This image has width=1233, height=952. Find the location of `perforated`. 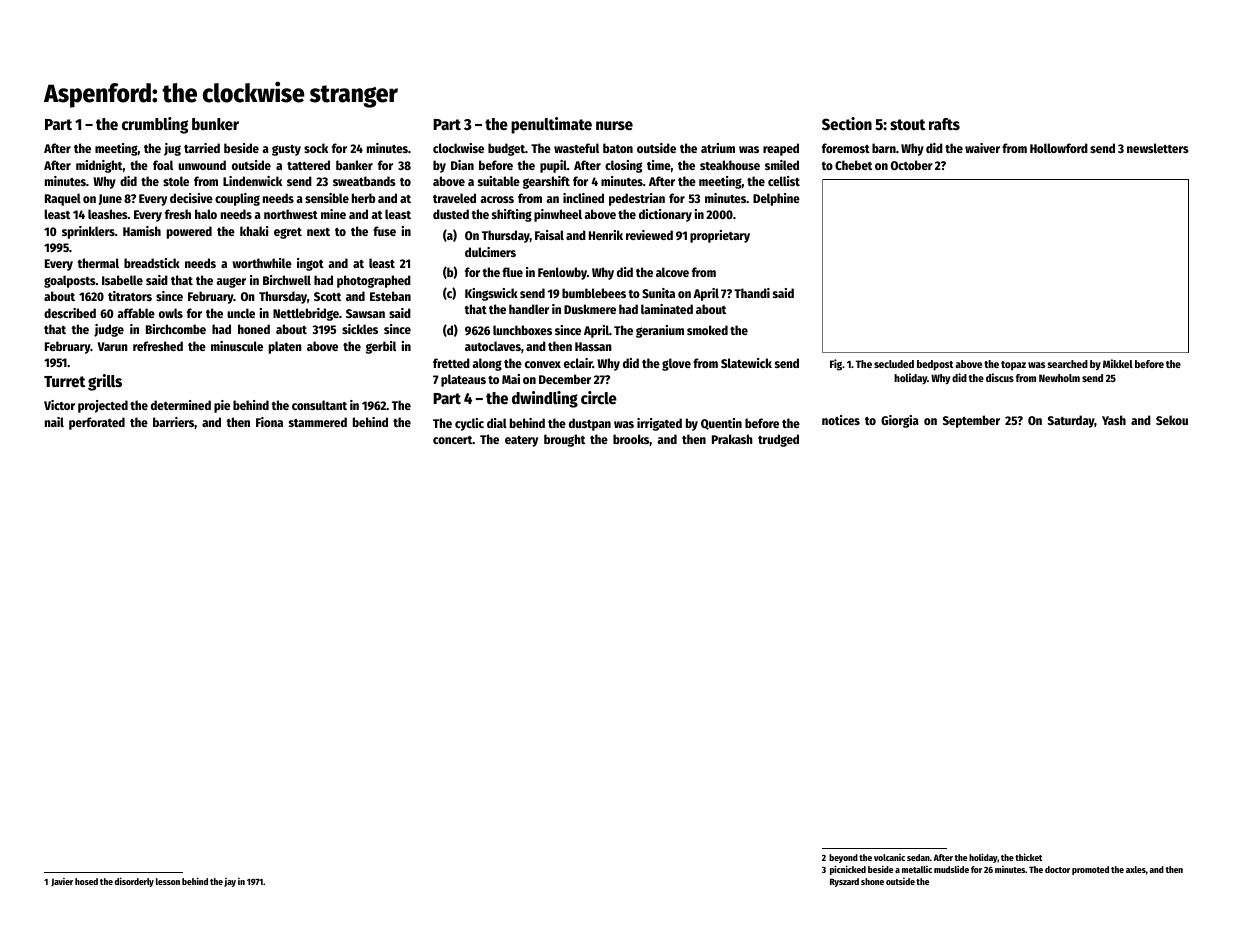

perforated is located at coordinates (97, 423).
